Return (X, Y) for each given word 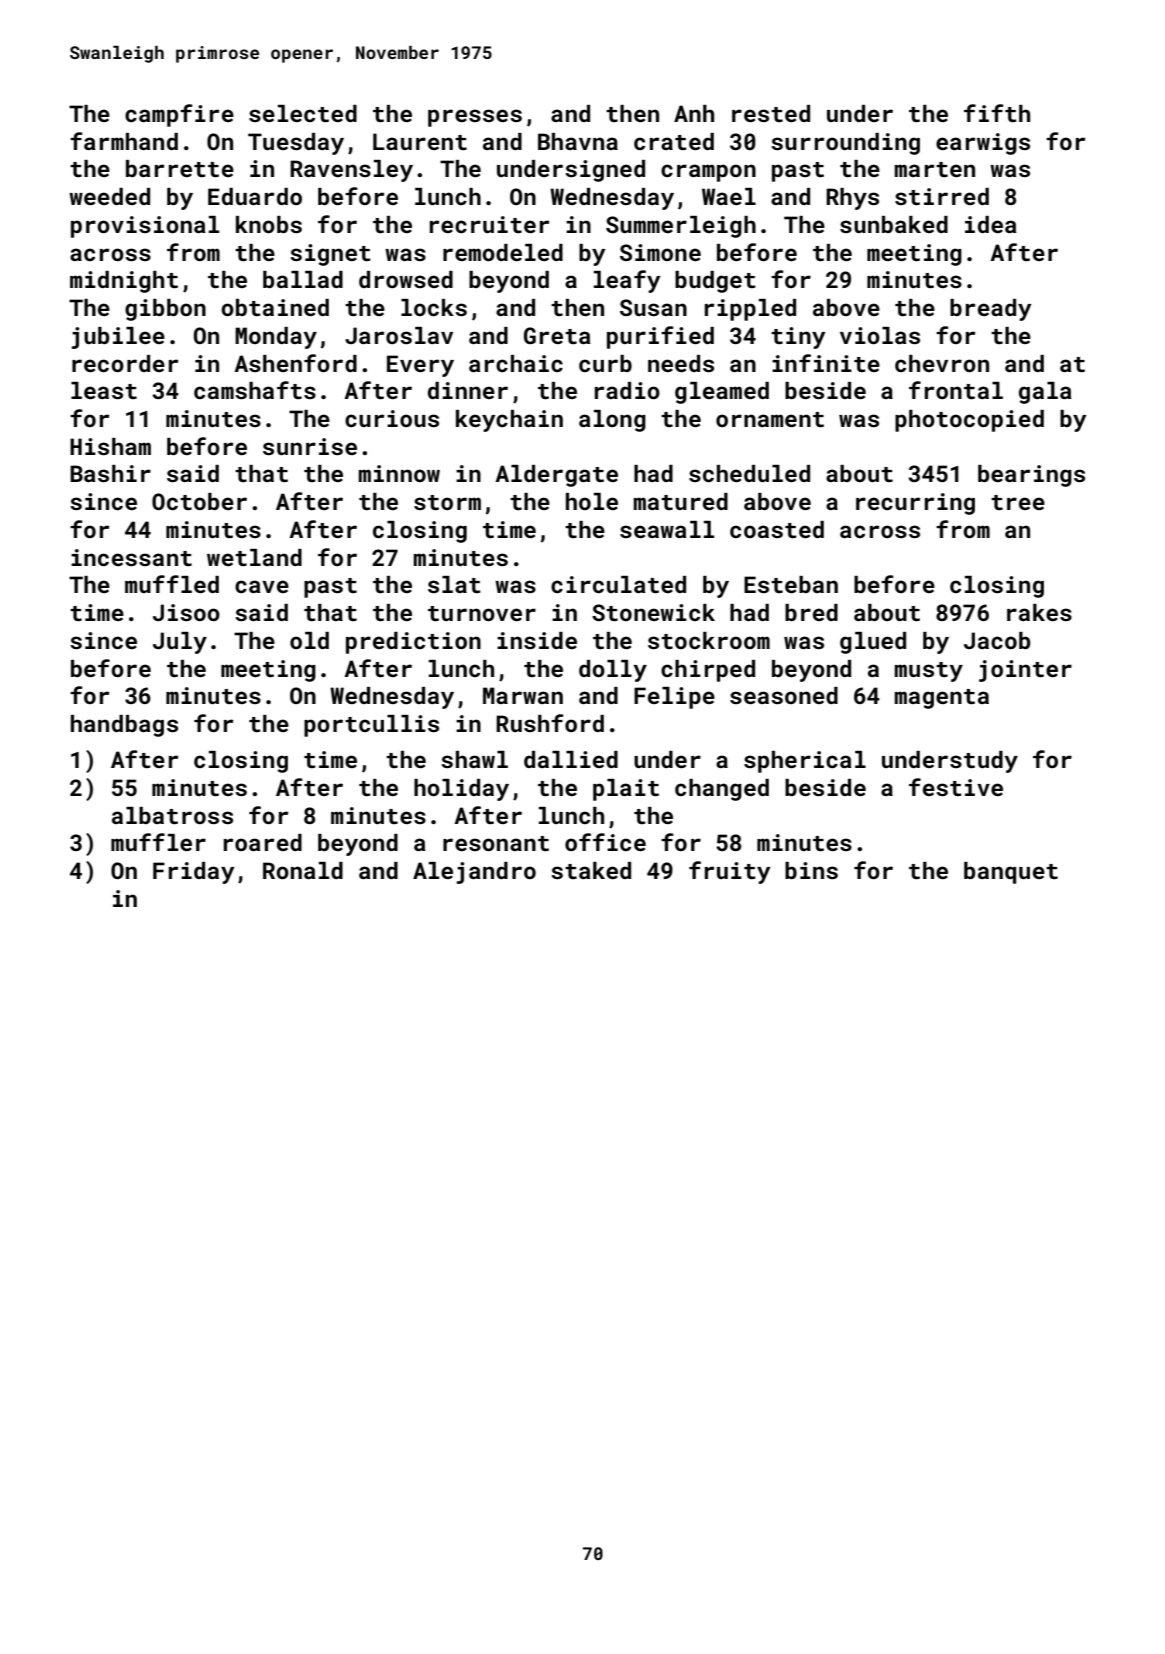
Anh (694, 113)
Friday (194, 873)
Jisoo (186, 612)
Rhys (852, 199)
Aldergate (556, 476)
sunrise (310, 446)
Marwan (523, 695)
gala (1045, 393)
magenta (941, 699)
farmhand (124, 141)
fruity (730, 872)
